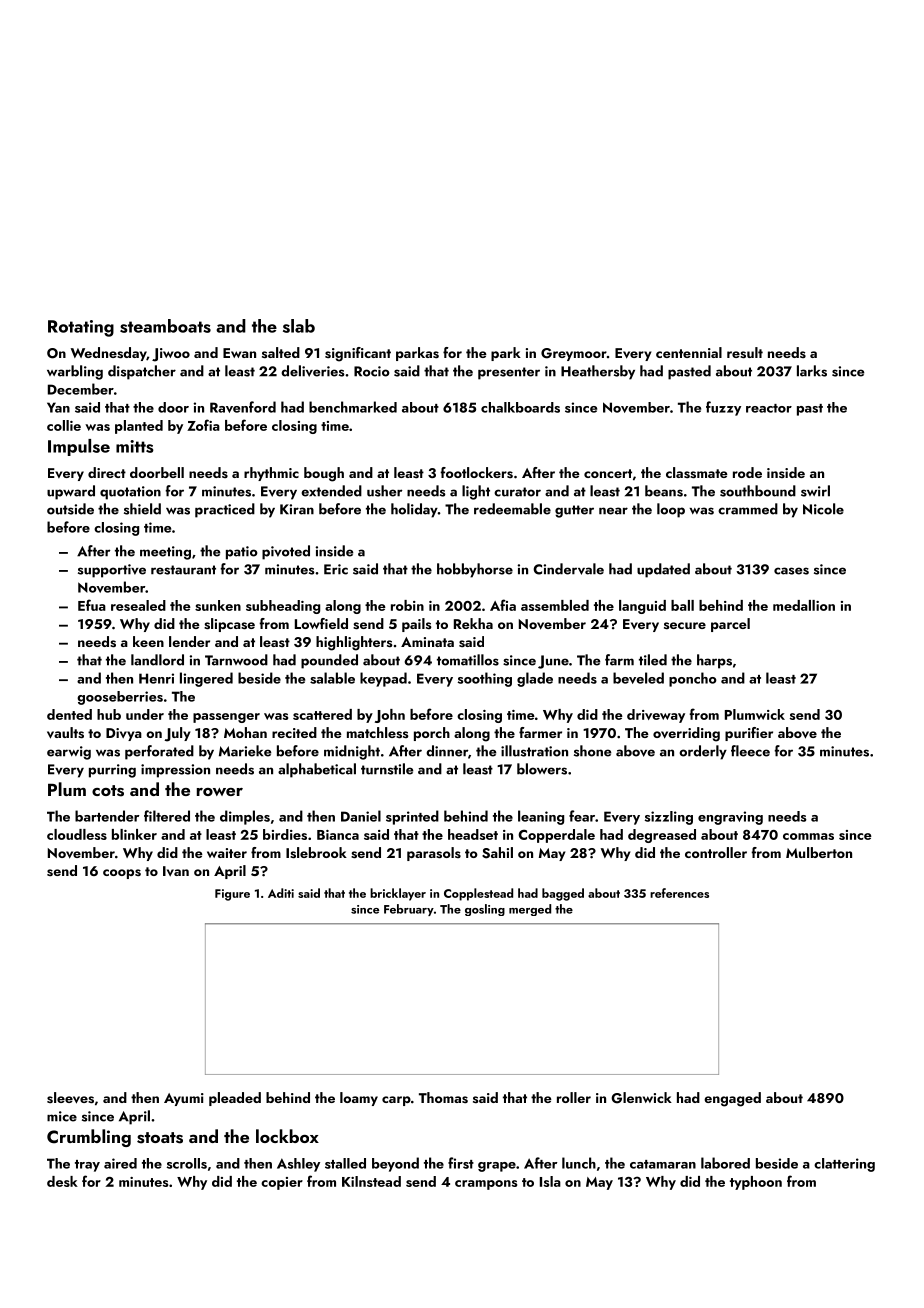 The width and height of the page is (924, 1308). Describe the element at coordinates (377, 733) in the page. I see `matchless` at that location.
